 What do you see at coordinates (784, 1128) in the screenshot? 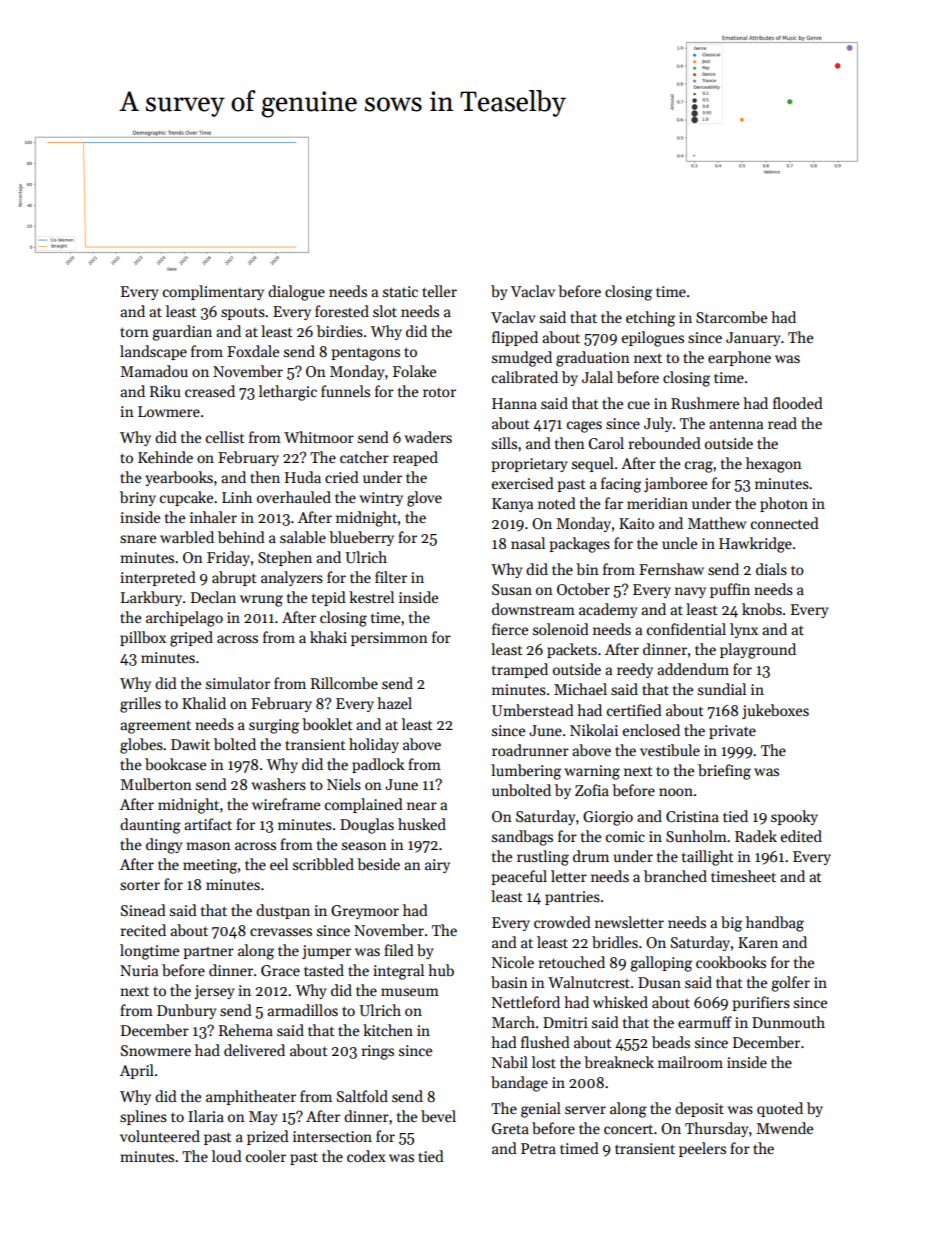
I see `Mwende` at bounding box center [784, 1128].
